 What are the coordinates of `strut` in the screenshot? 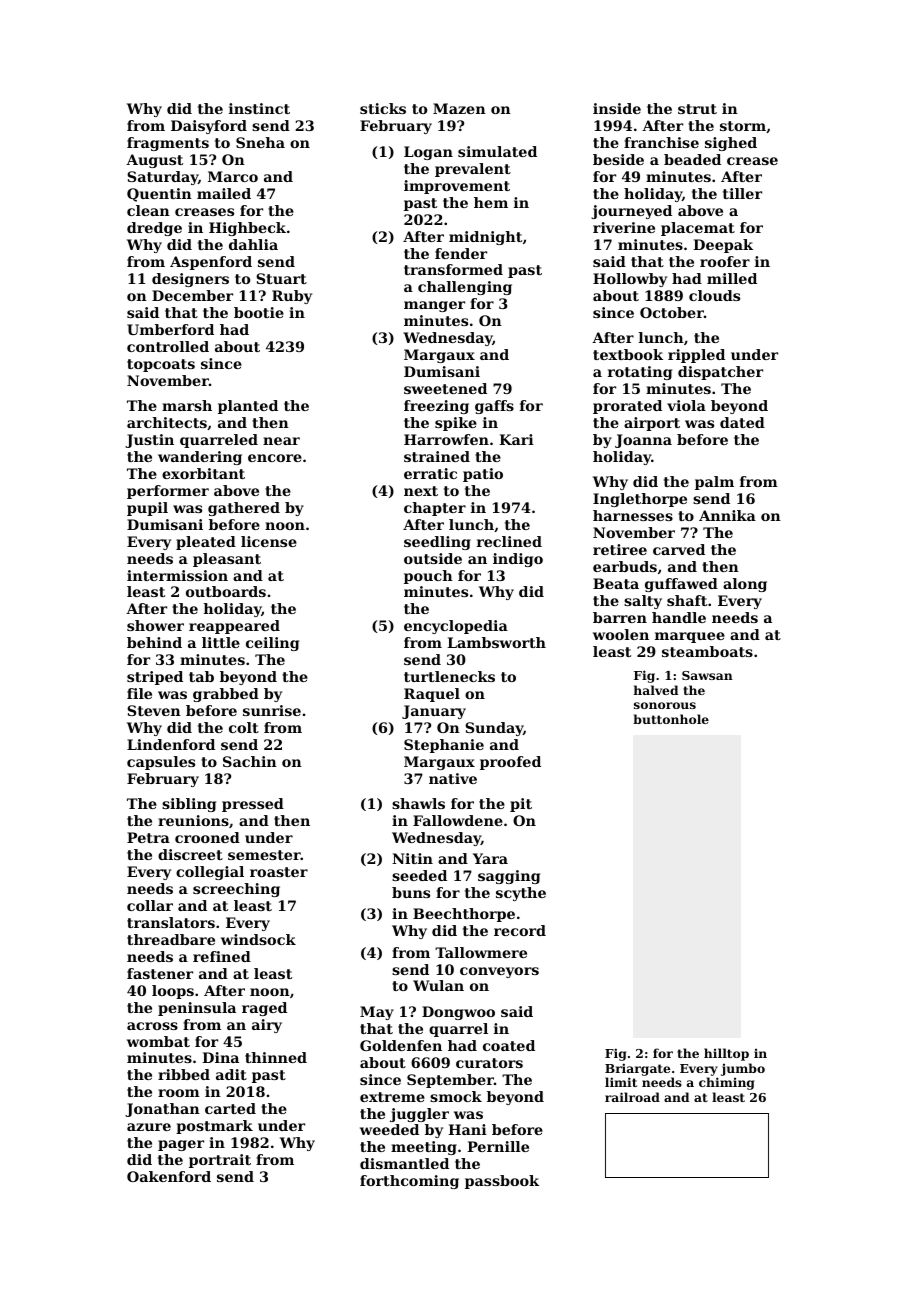 It's located at (697, 109).
